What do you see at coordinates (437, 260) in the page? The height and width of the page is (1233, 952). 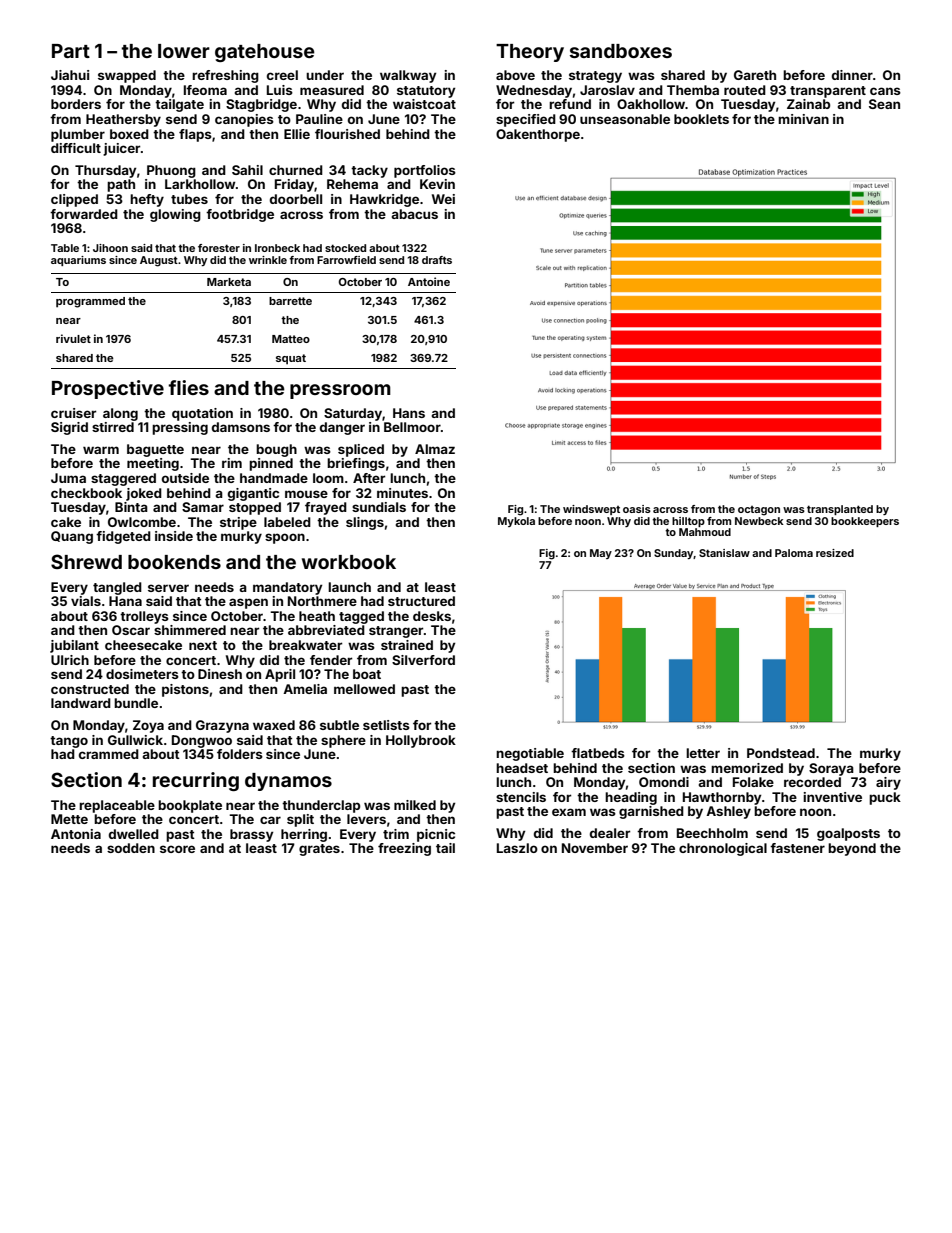 I see `drafts` at bounding box center [437, 260].
